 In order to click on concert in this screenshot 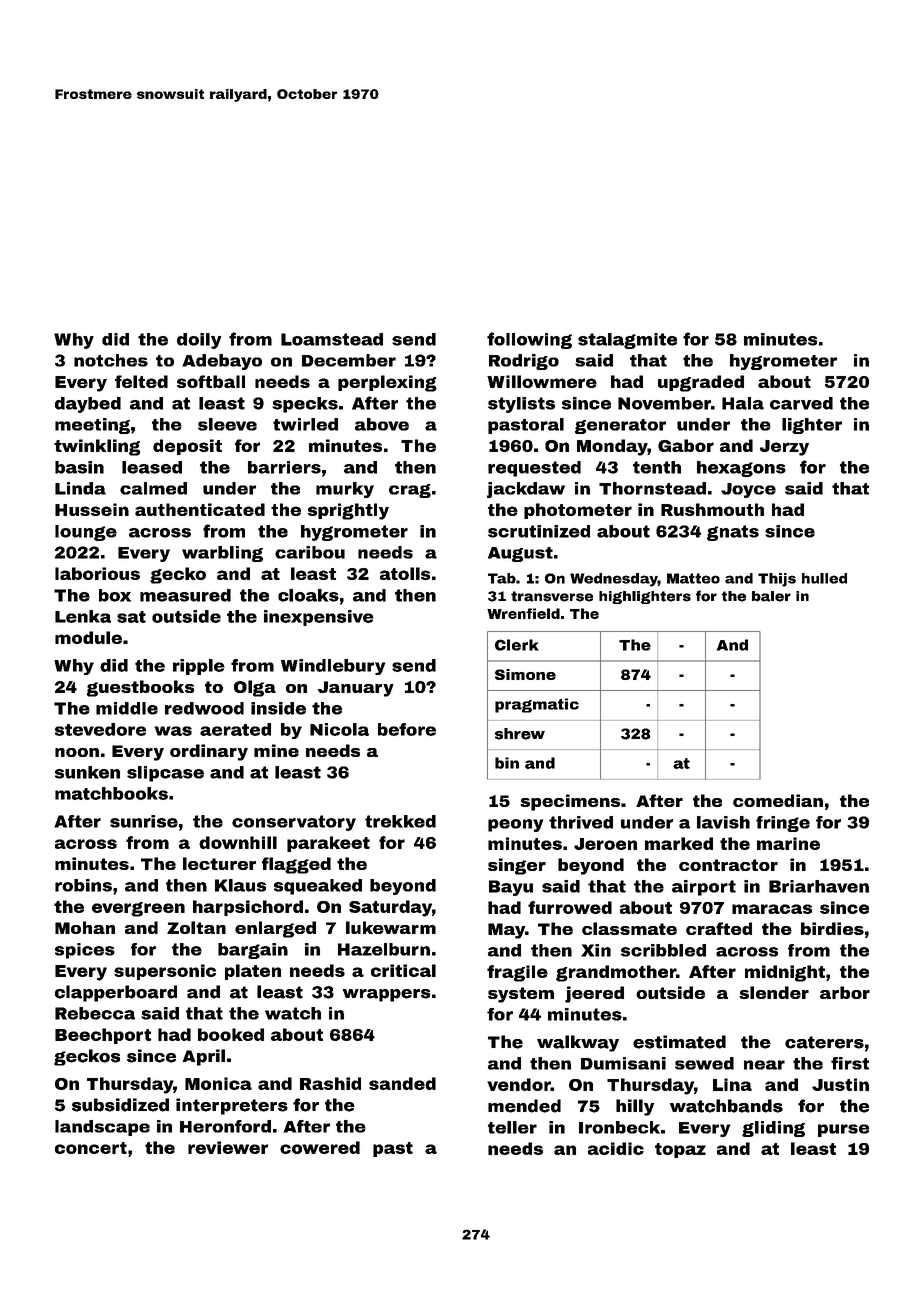, I will do `click(91, 1148)`.
